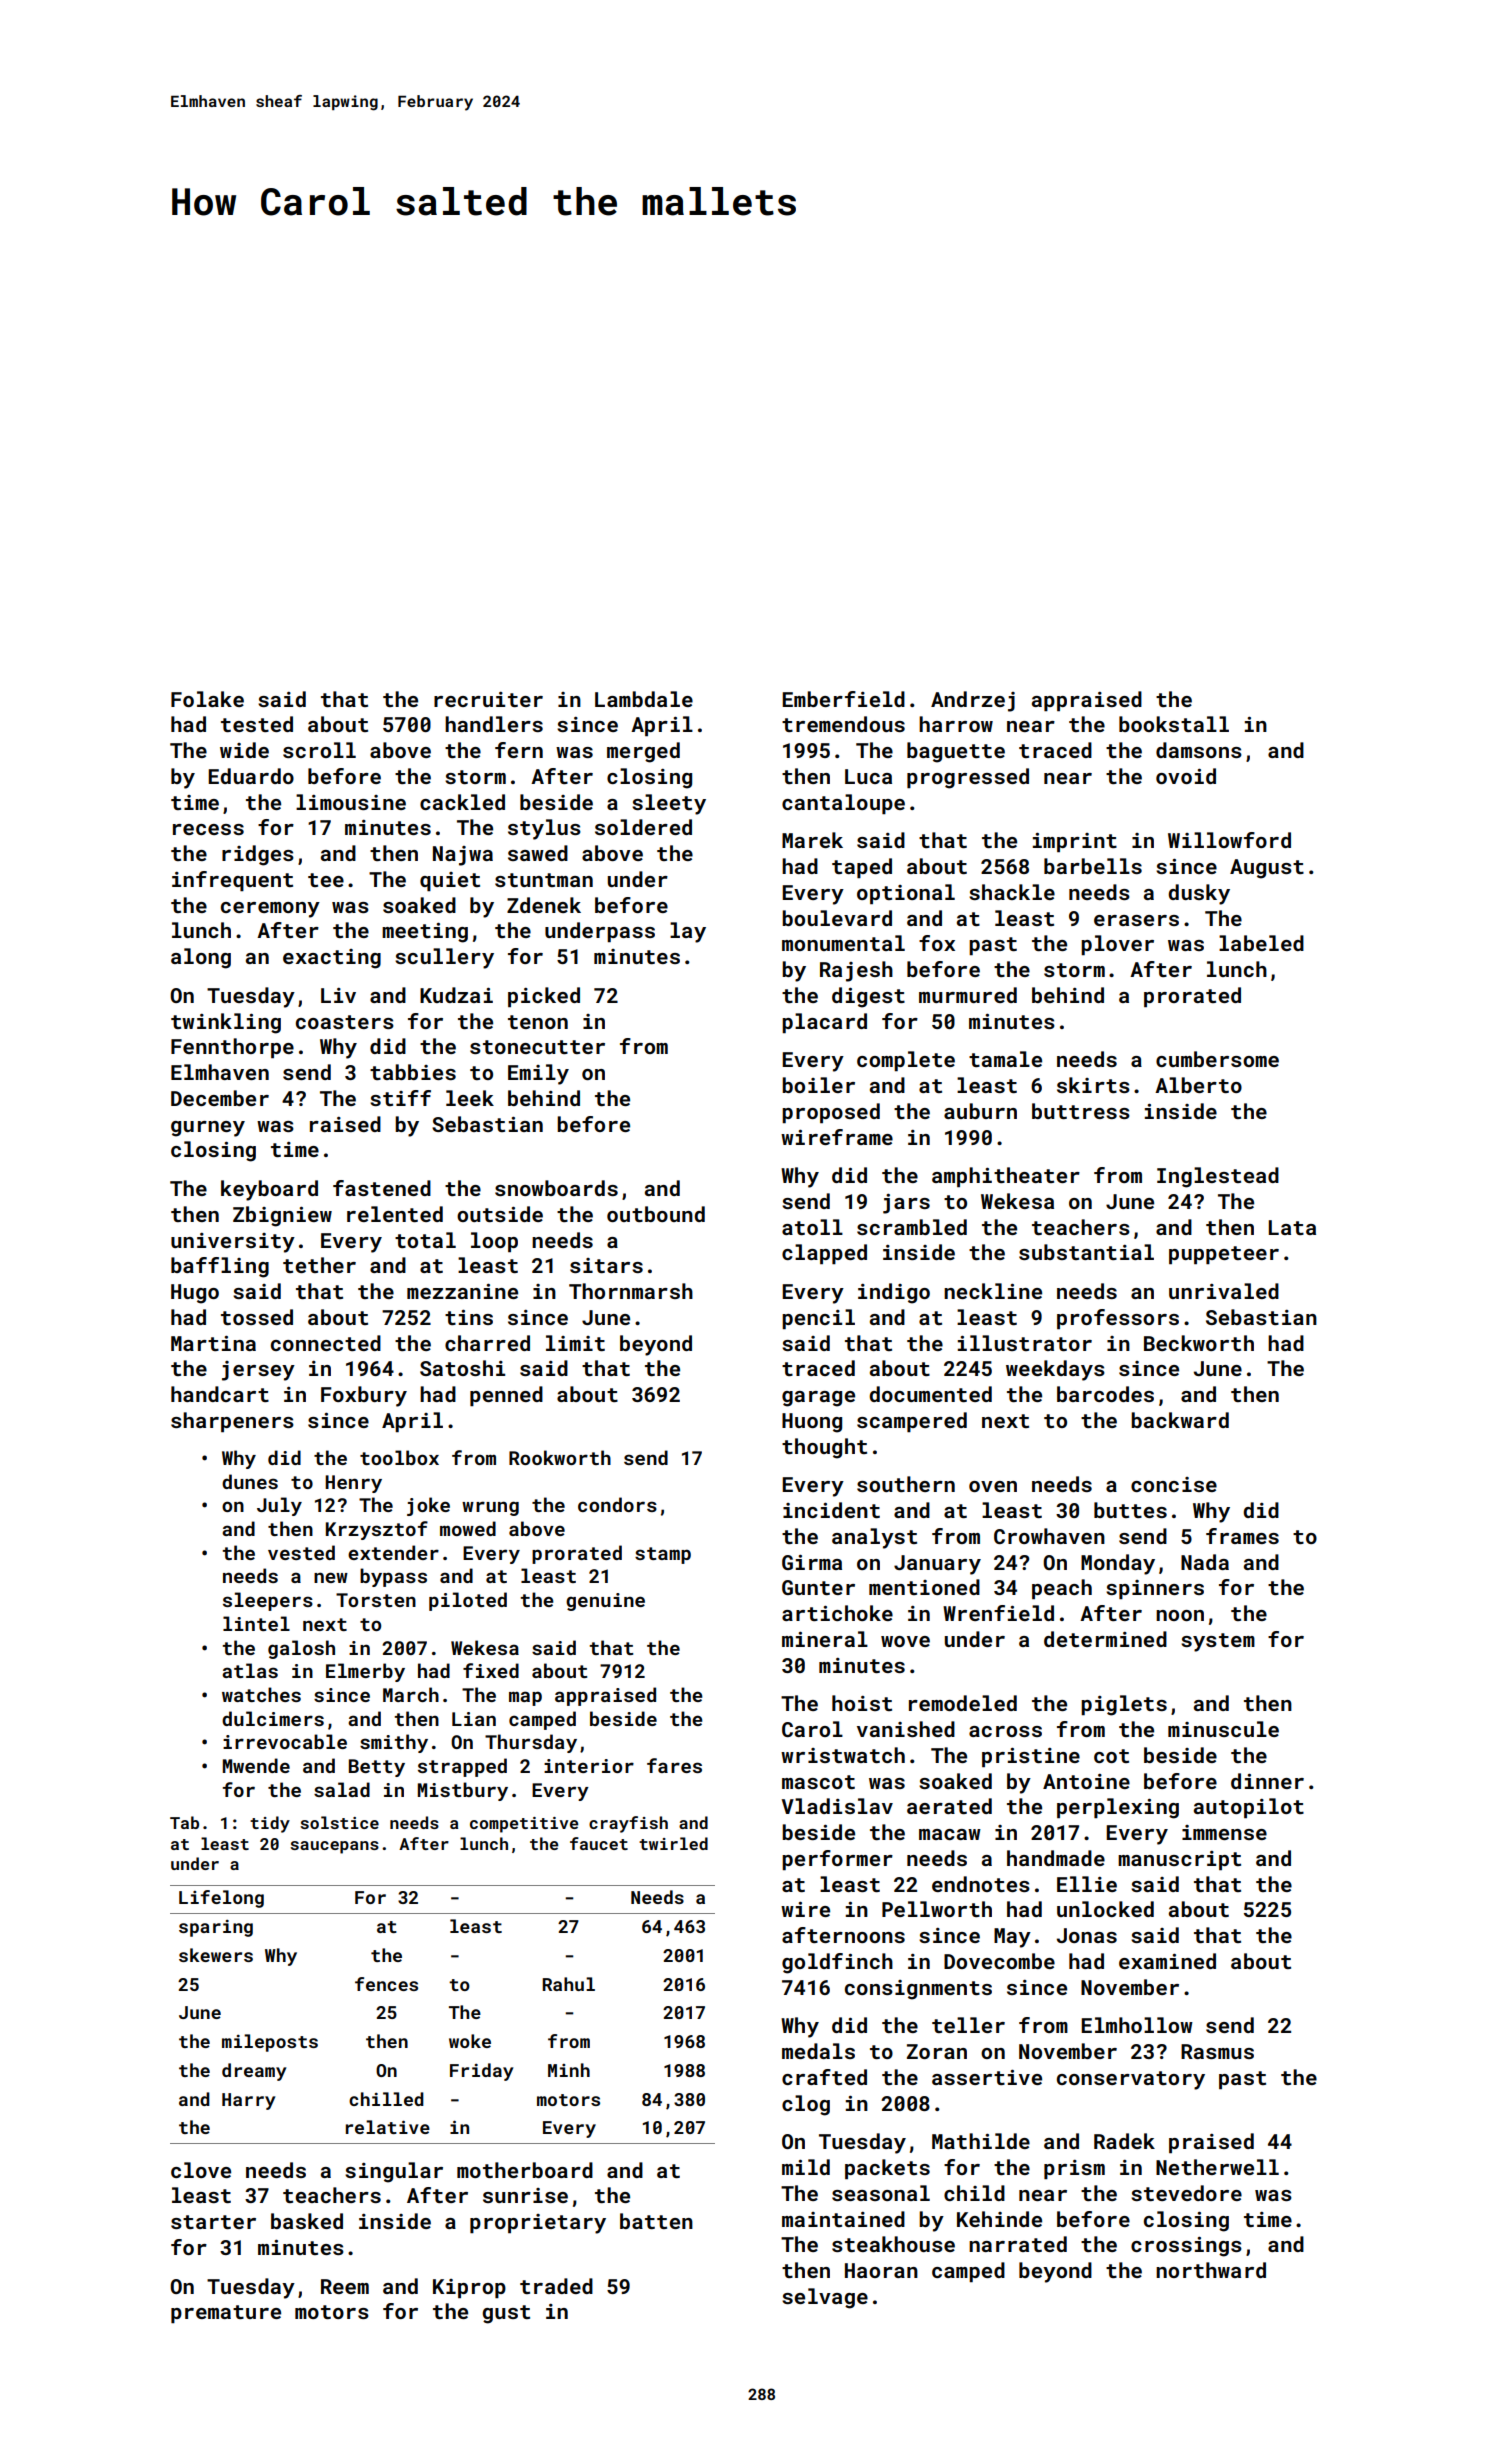 This document has width=1496, height=2464. What do you see at coordinates (831, 1113) in the document?
I see `proposed` at bounding box center [831, 1113].
